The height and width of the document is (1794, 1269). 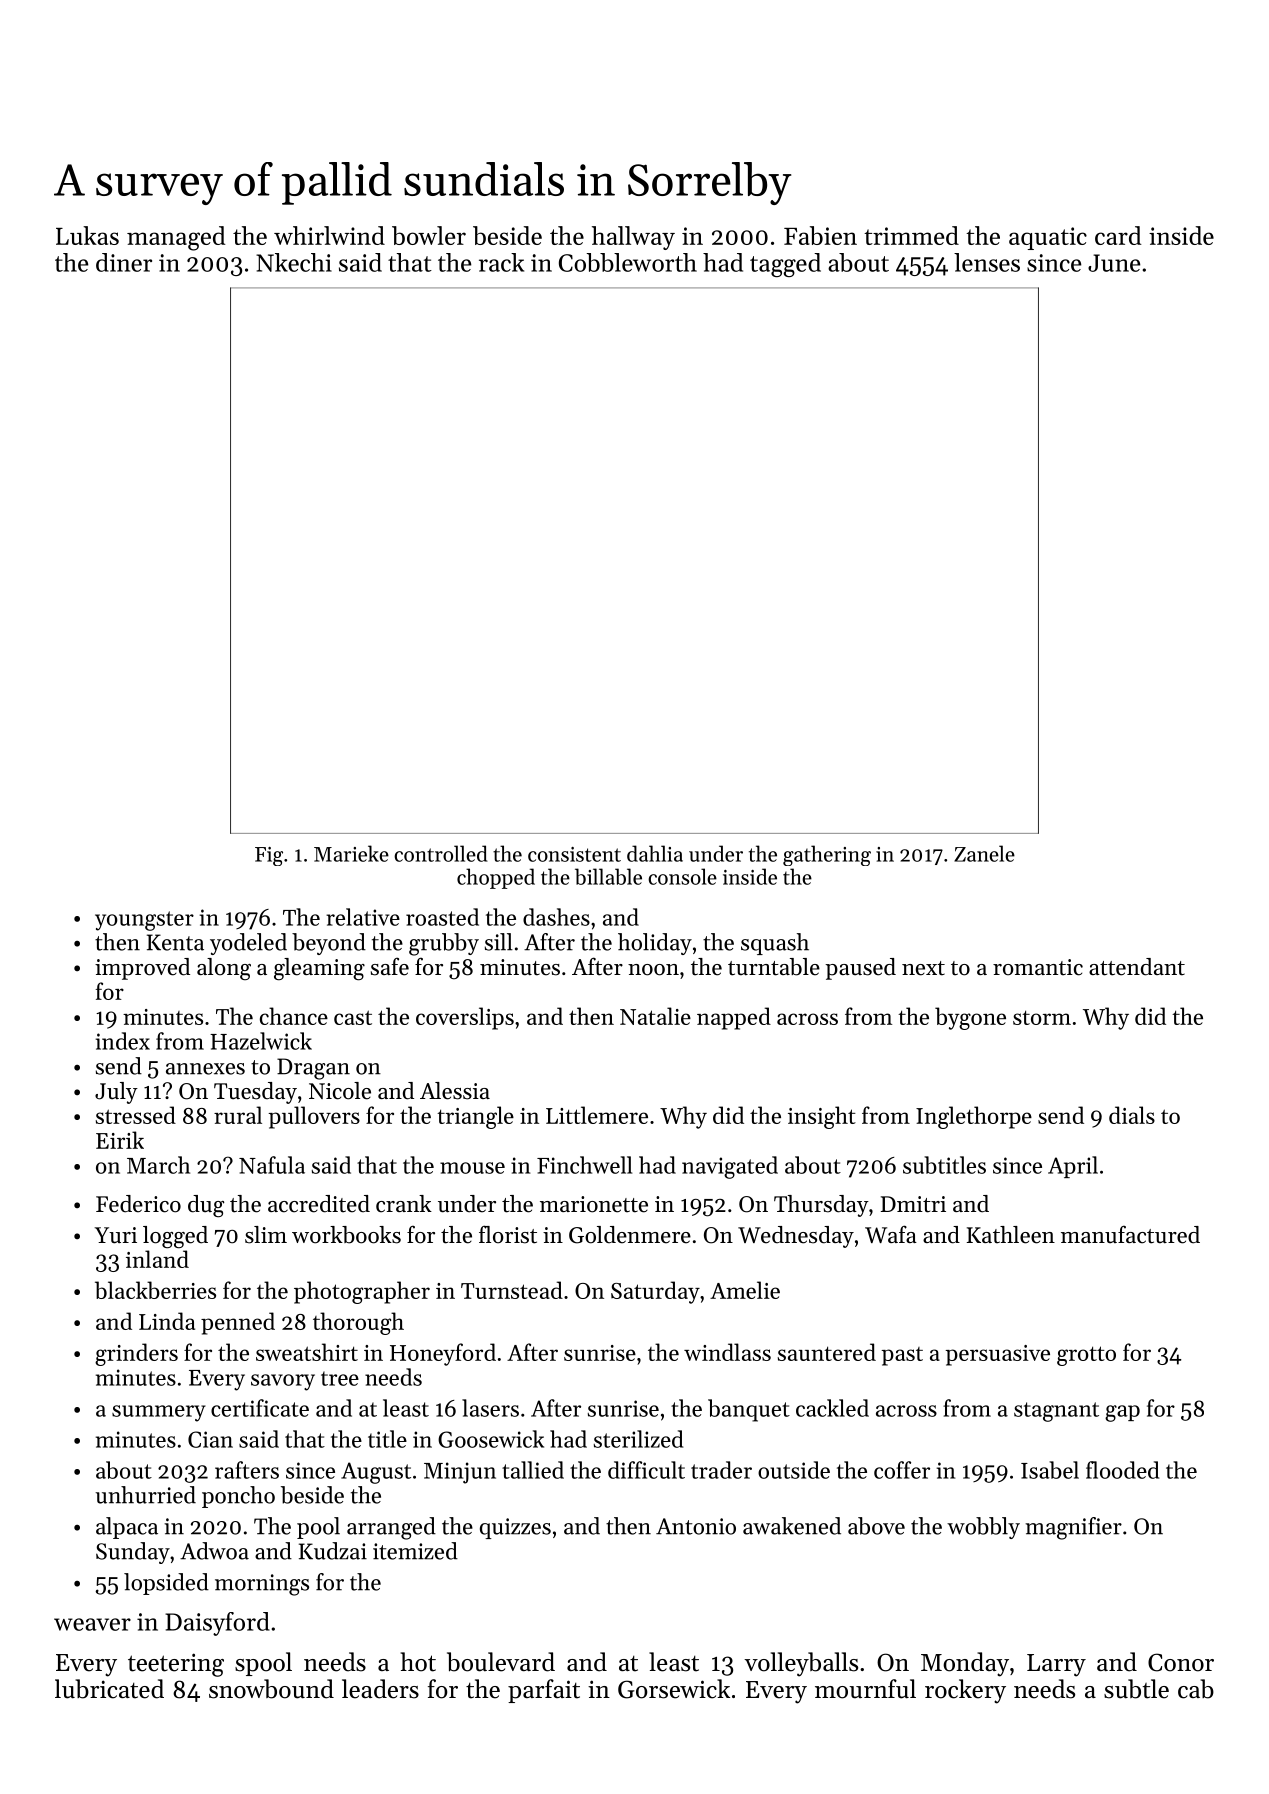 I want to click on itemized, so click(x=415, y=1551).
